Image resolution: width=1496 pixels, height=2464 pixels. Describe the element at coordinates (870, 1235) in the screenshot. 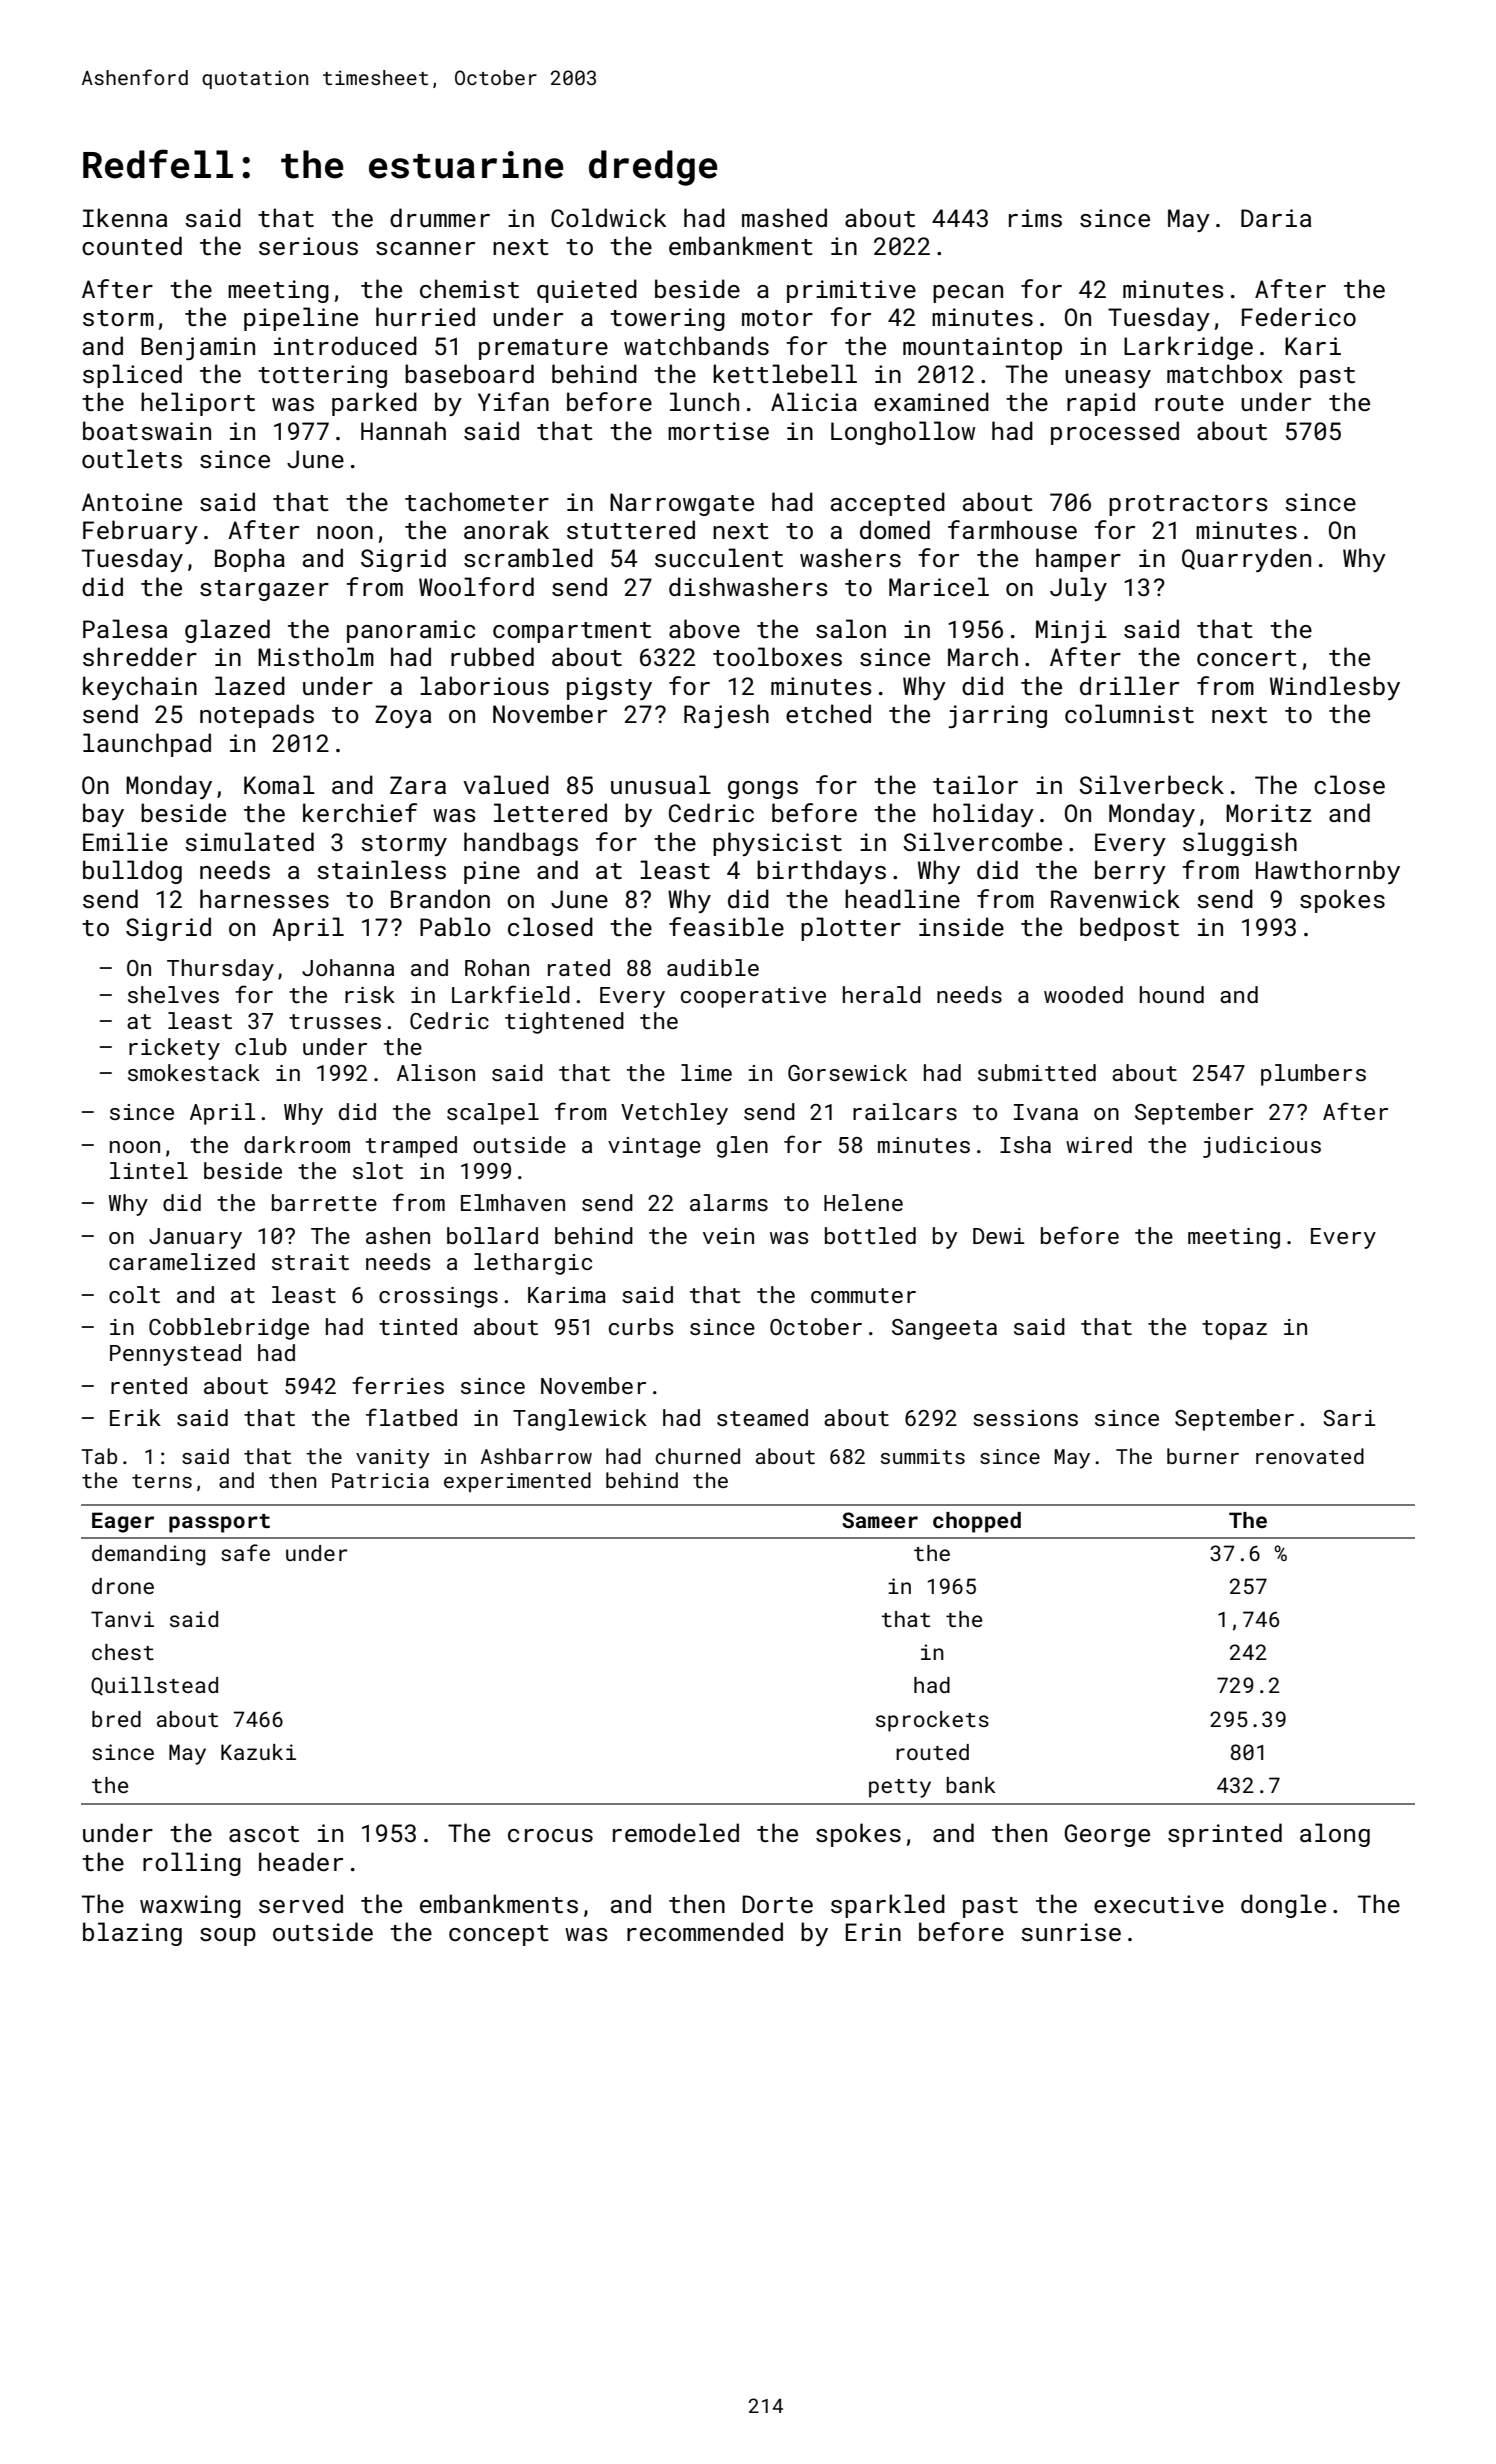

I see `bottled` at that location.
